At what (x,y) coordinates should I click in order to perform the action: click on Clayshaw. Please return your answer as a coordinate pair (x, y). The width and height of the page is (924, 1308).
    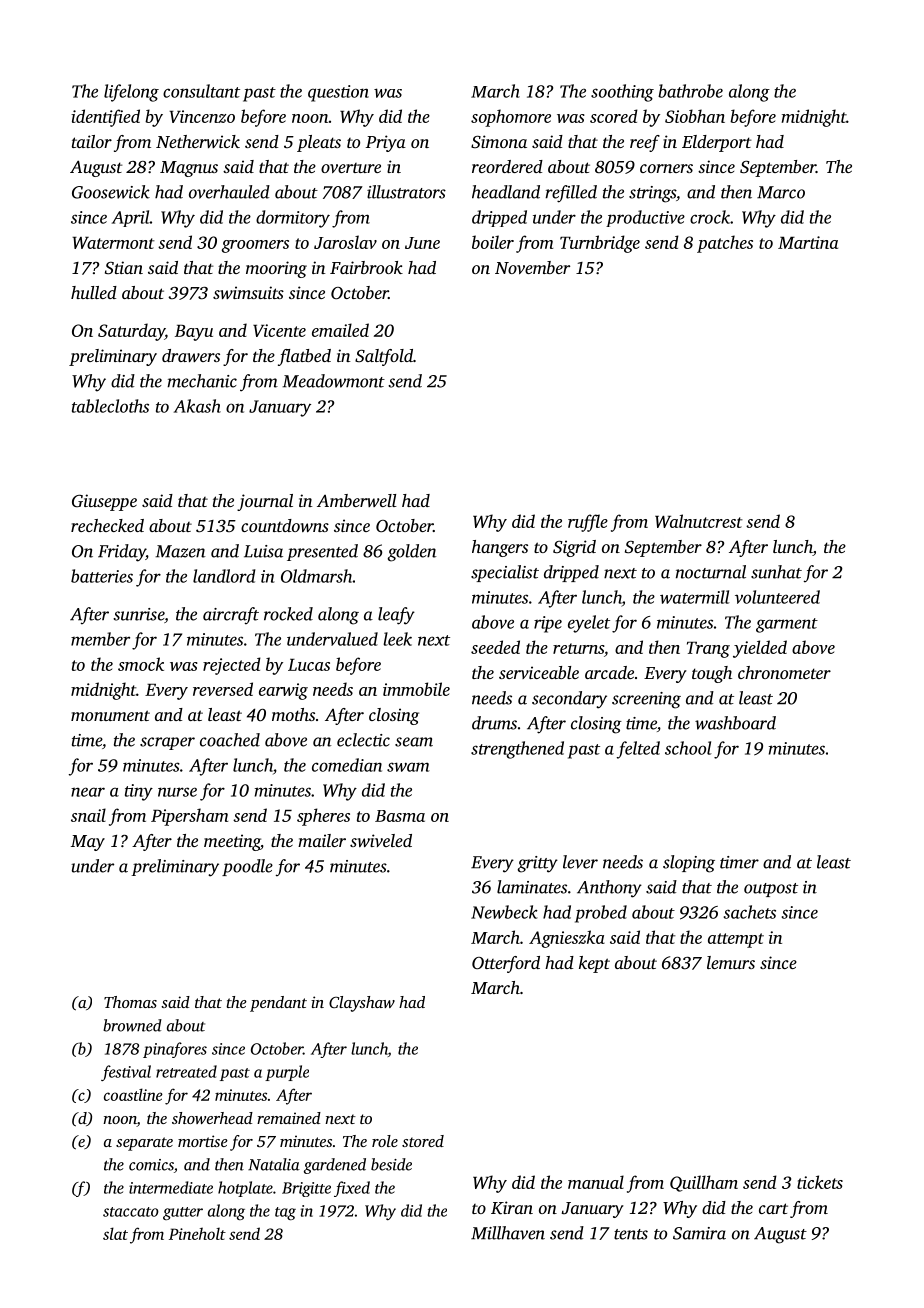
    Looking at the image, I should click on (362, 1004).
